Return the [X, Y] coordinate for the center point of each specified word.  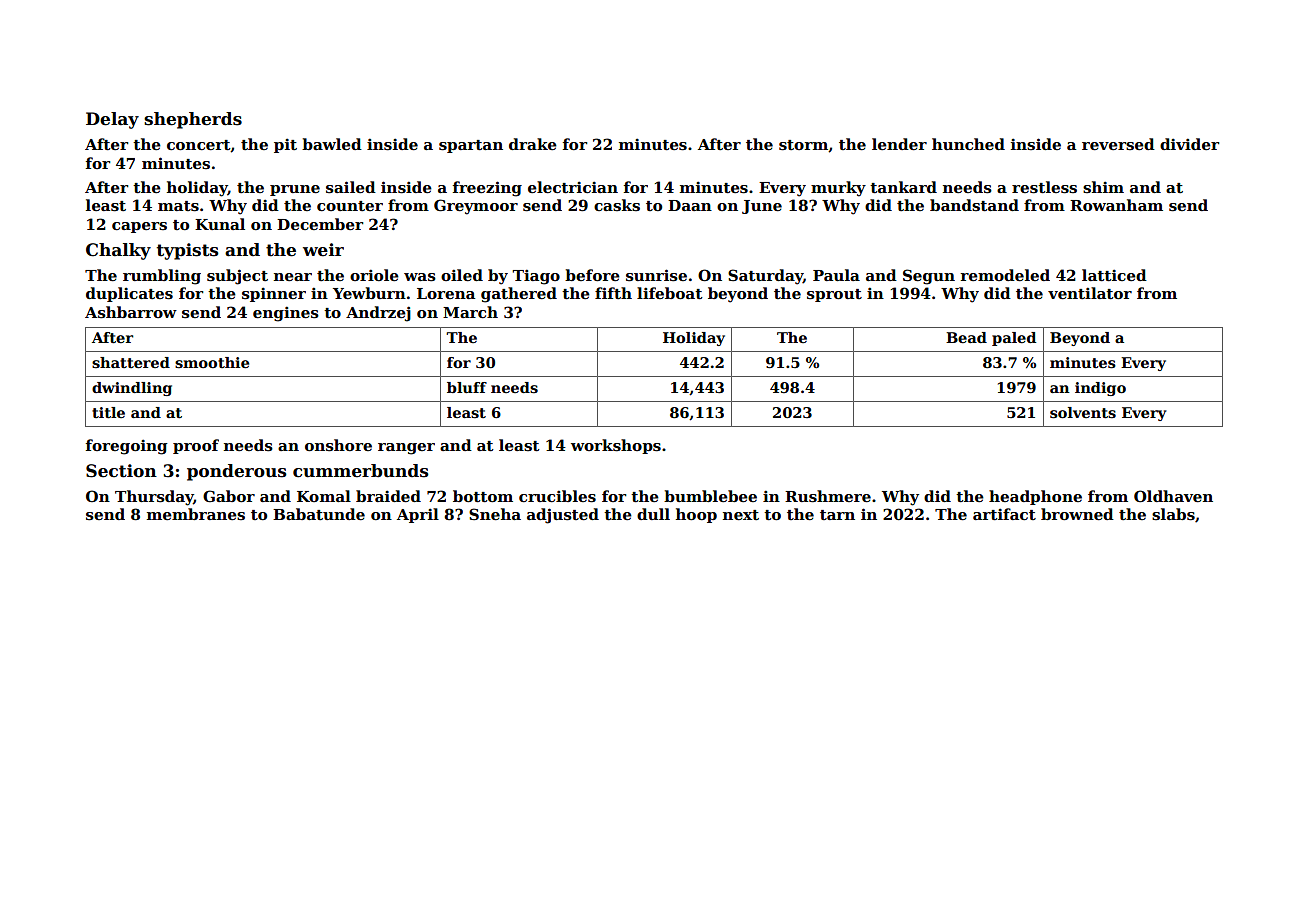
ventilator [1090, 293]
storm [803, 145]
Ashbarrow [131, 312]
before [592, 275]
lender [899, 144]
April [418, 515]
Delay [112, 120]
